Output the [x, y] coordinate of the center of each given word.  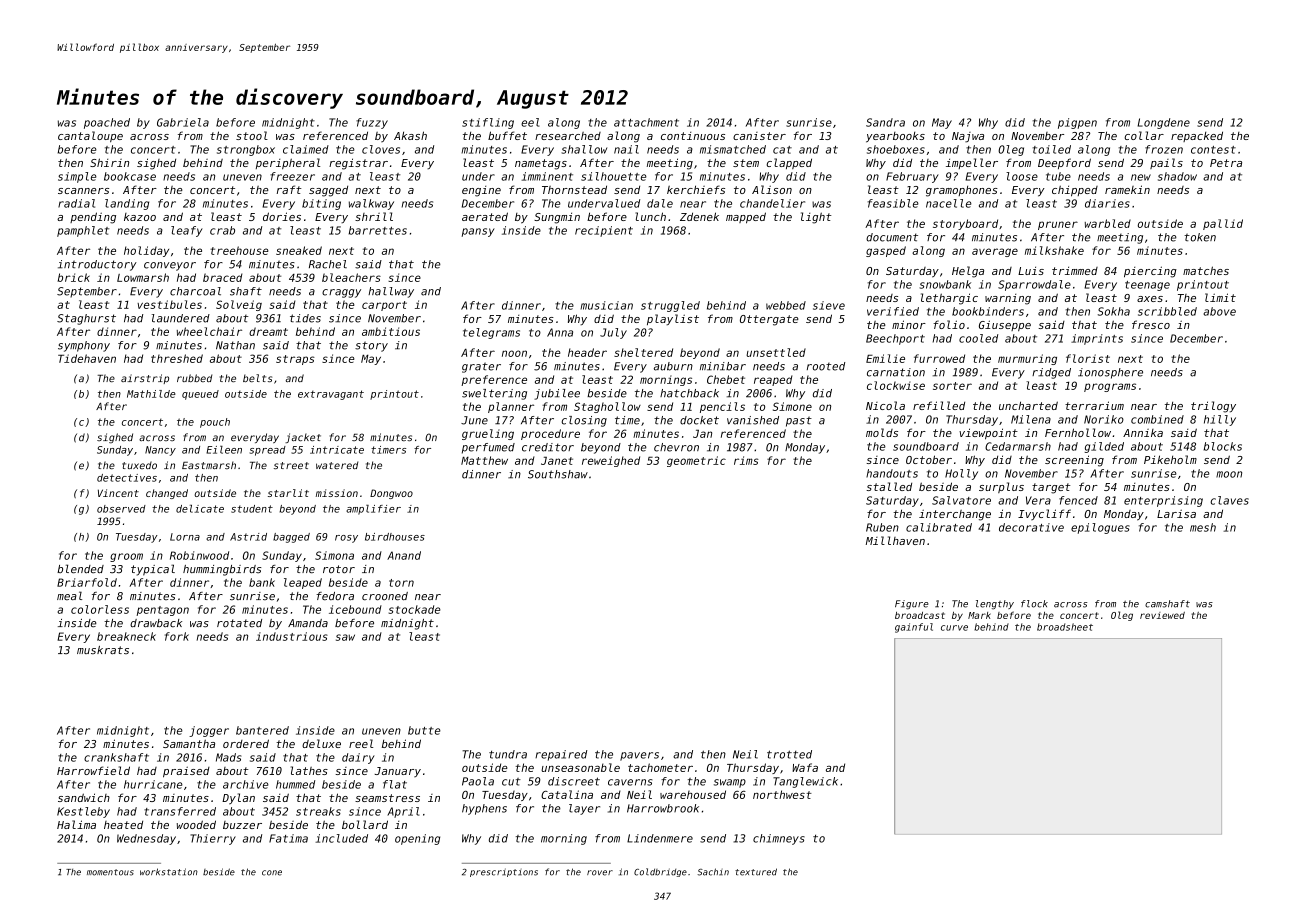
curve [954, 628]
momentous [110, 872]
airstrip [145, 379]
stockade [415, 609]
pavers [639, 756]
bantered [262, 730]
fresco [1151, 324]
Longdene [1163, 123]
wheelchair [209, 331]
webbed [786, 305]
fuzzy [372, 123]
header [587, 352]
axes [1150, 299]
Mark [979, 615]
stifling [488, 123]
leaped [303, 583]
